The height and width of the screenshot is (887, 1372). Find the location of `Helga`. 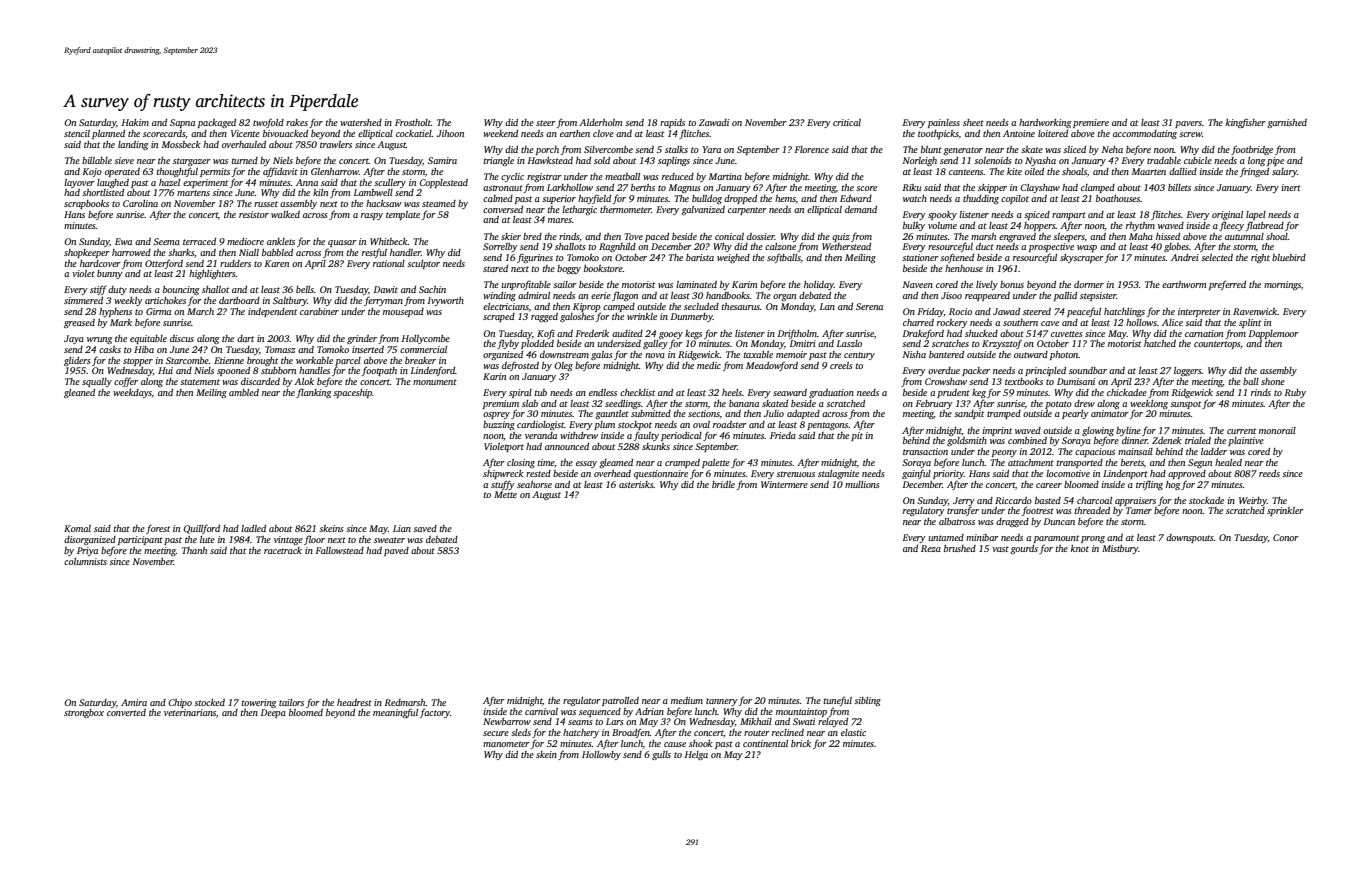

Helga is located at coordinates (696, 755).
